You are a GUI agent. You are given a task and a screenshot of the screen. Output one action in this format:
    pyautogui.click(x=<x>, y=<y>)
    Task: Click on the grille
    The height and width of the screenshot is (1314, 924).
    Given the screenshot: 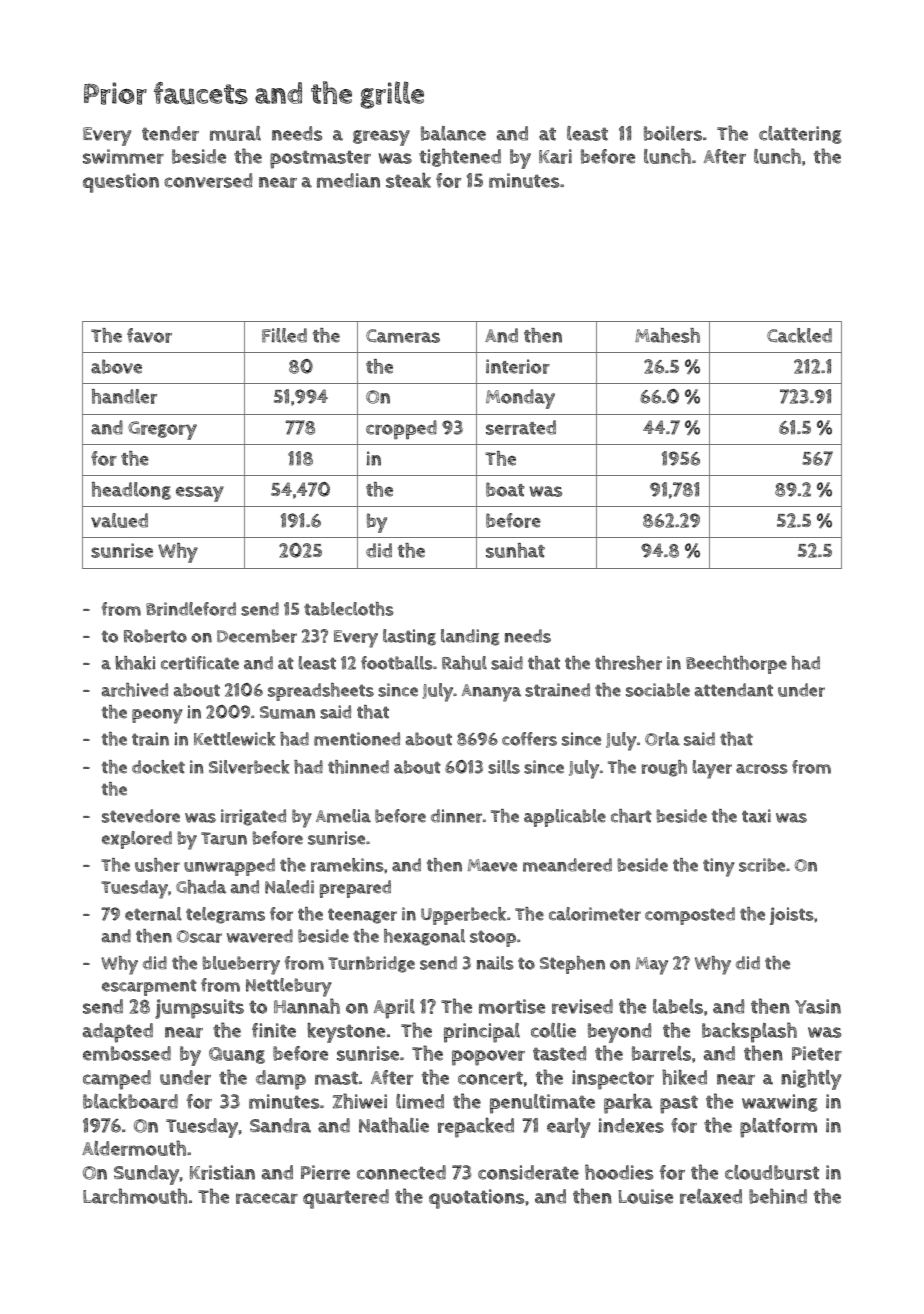 What is the action you would take?
    pyautogui.click(x=392, y=95)
